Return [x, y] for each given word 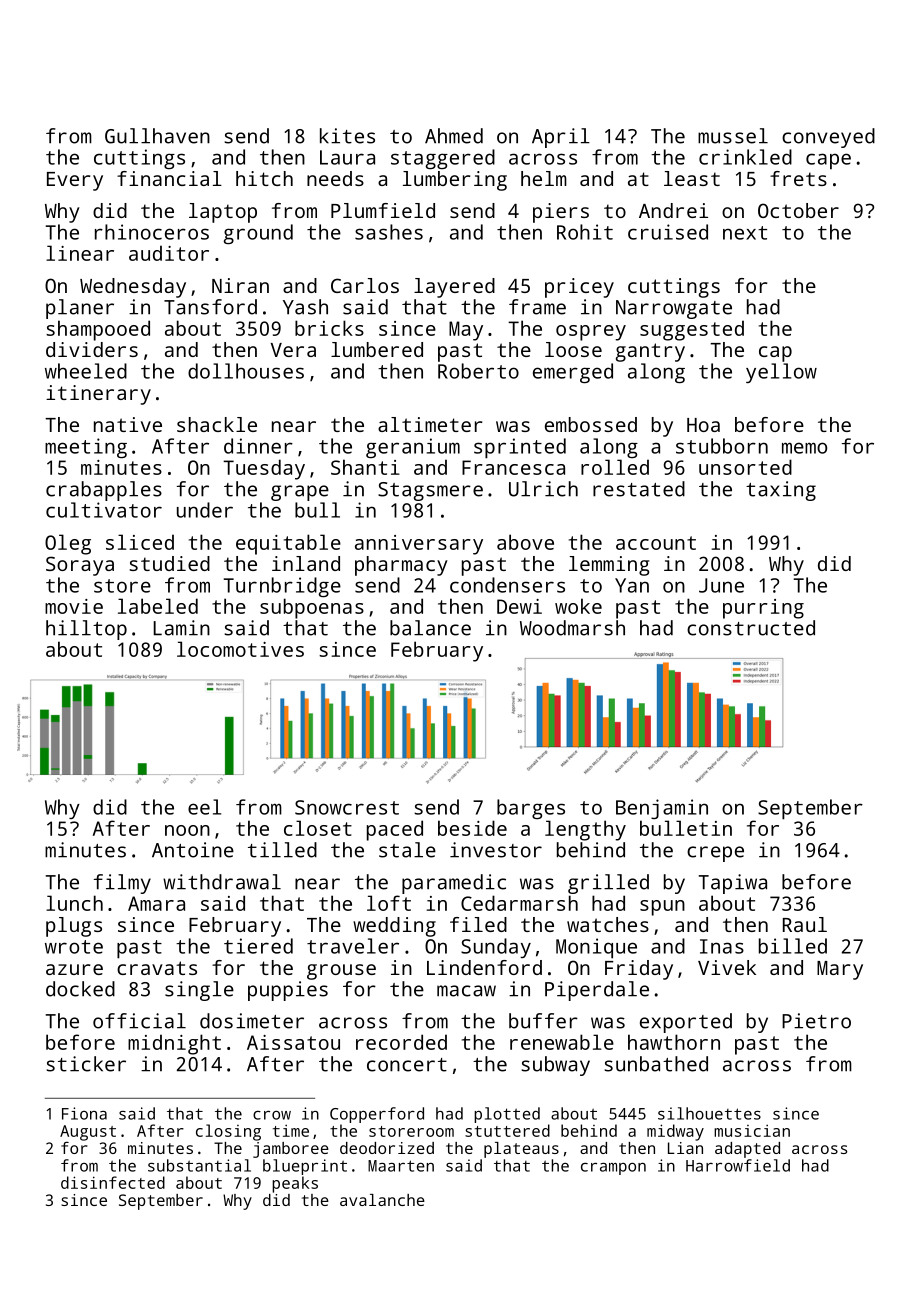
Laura [347, 157]
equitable [288, 544]
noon [187, 830]
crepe [715, 854]
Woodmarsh [572, 628]
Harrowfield [738, 1165]
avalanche [382, 1200]
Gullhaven [157, 136]
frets [798, 178]
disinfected [113, 1182]
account [656, 543]
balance [430, 628]
